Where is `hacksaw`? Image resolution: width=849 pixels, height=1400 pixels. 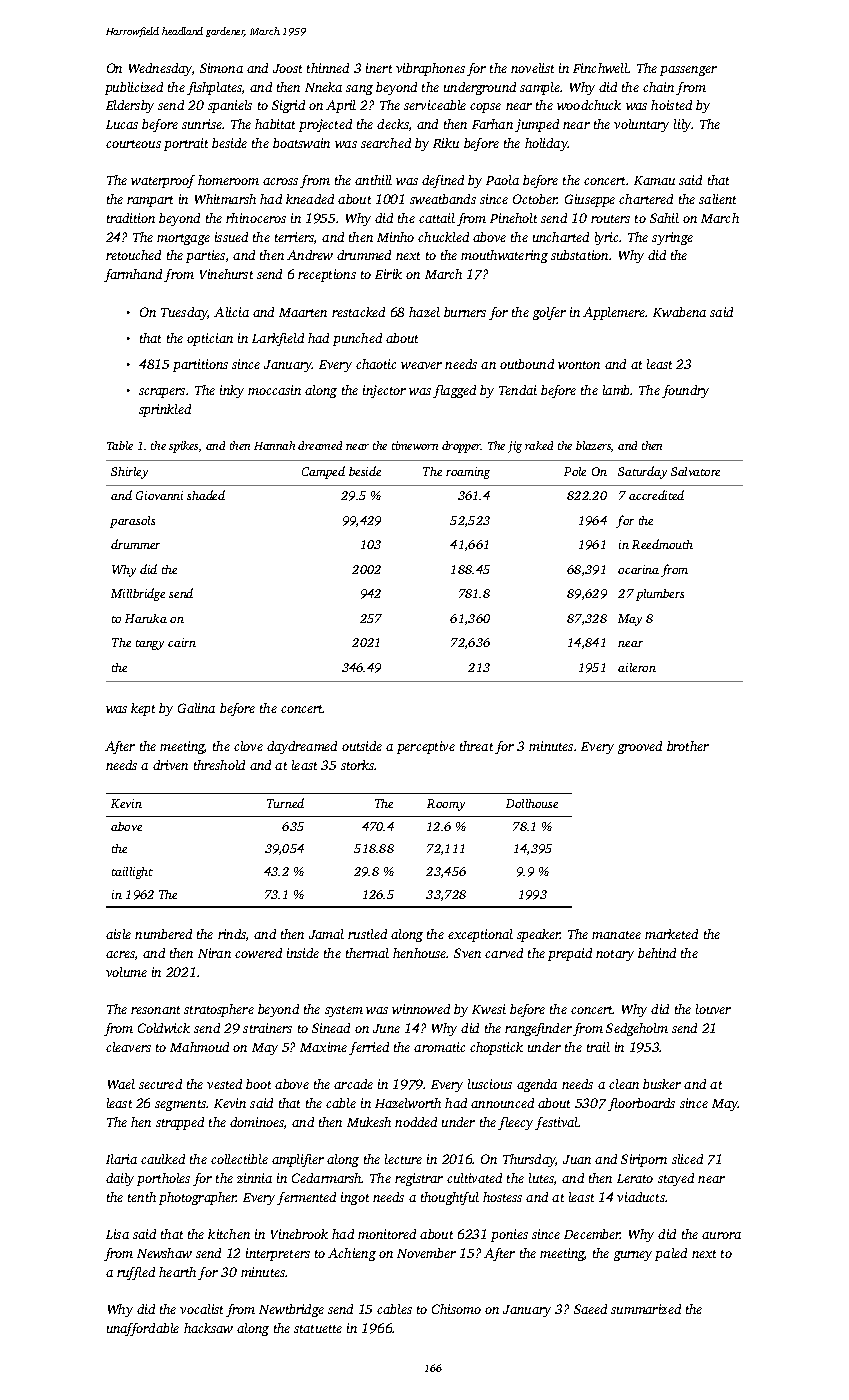 hacksaw is located at coordinates (208, 1328).
